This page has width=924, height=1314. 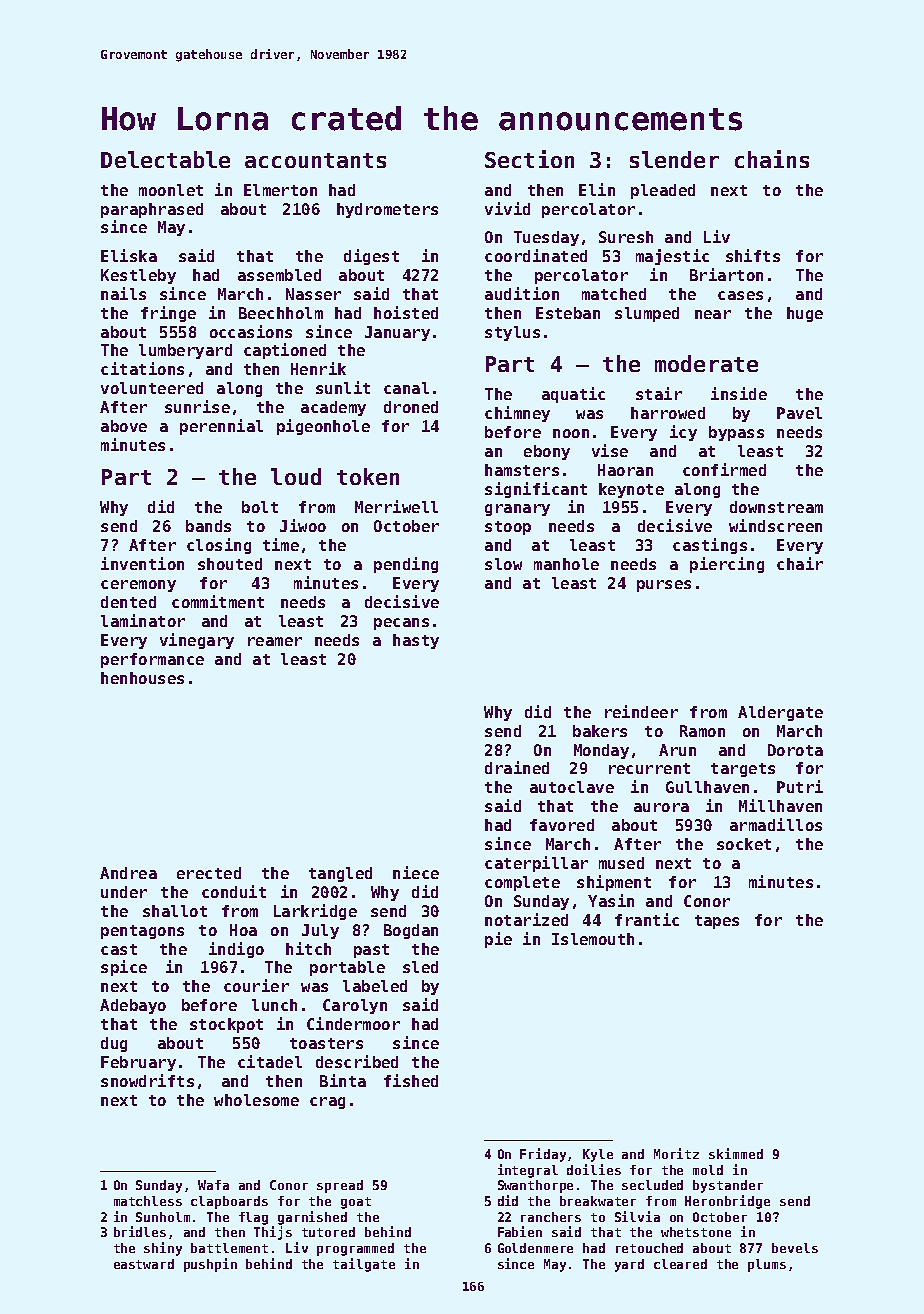 What do you see at coordinates (411, 931) in the page?
I see `Bogdan` at bounding box center [411, 931].
